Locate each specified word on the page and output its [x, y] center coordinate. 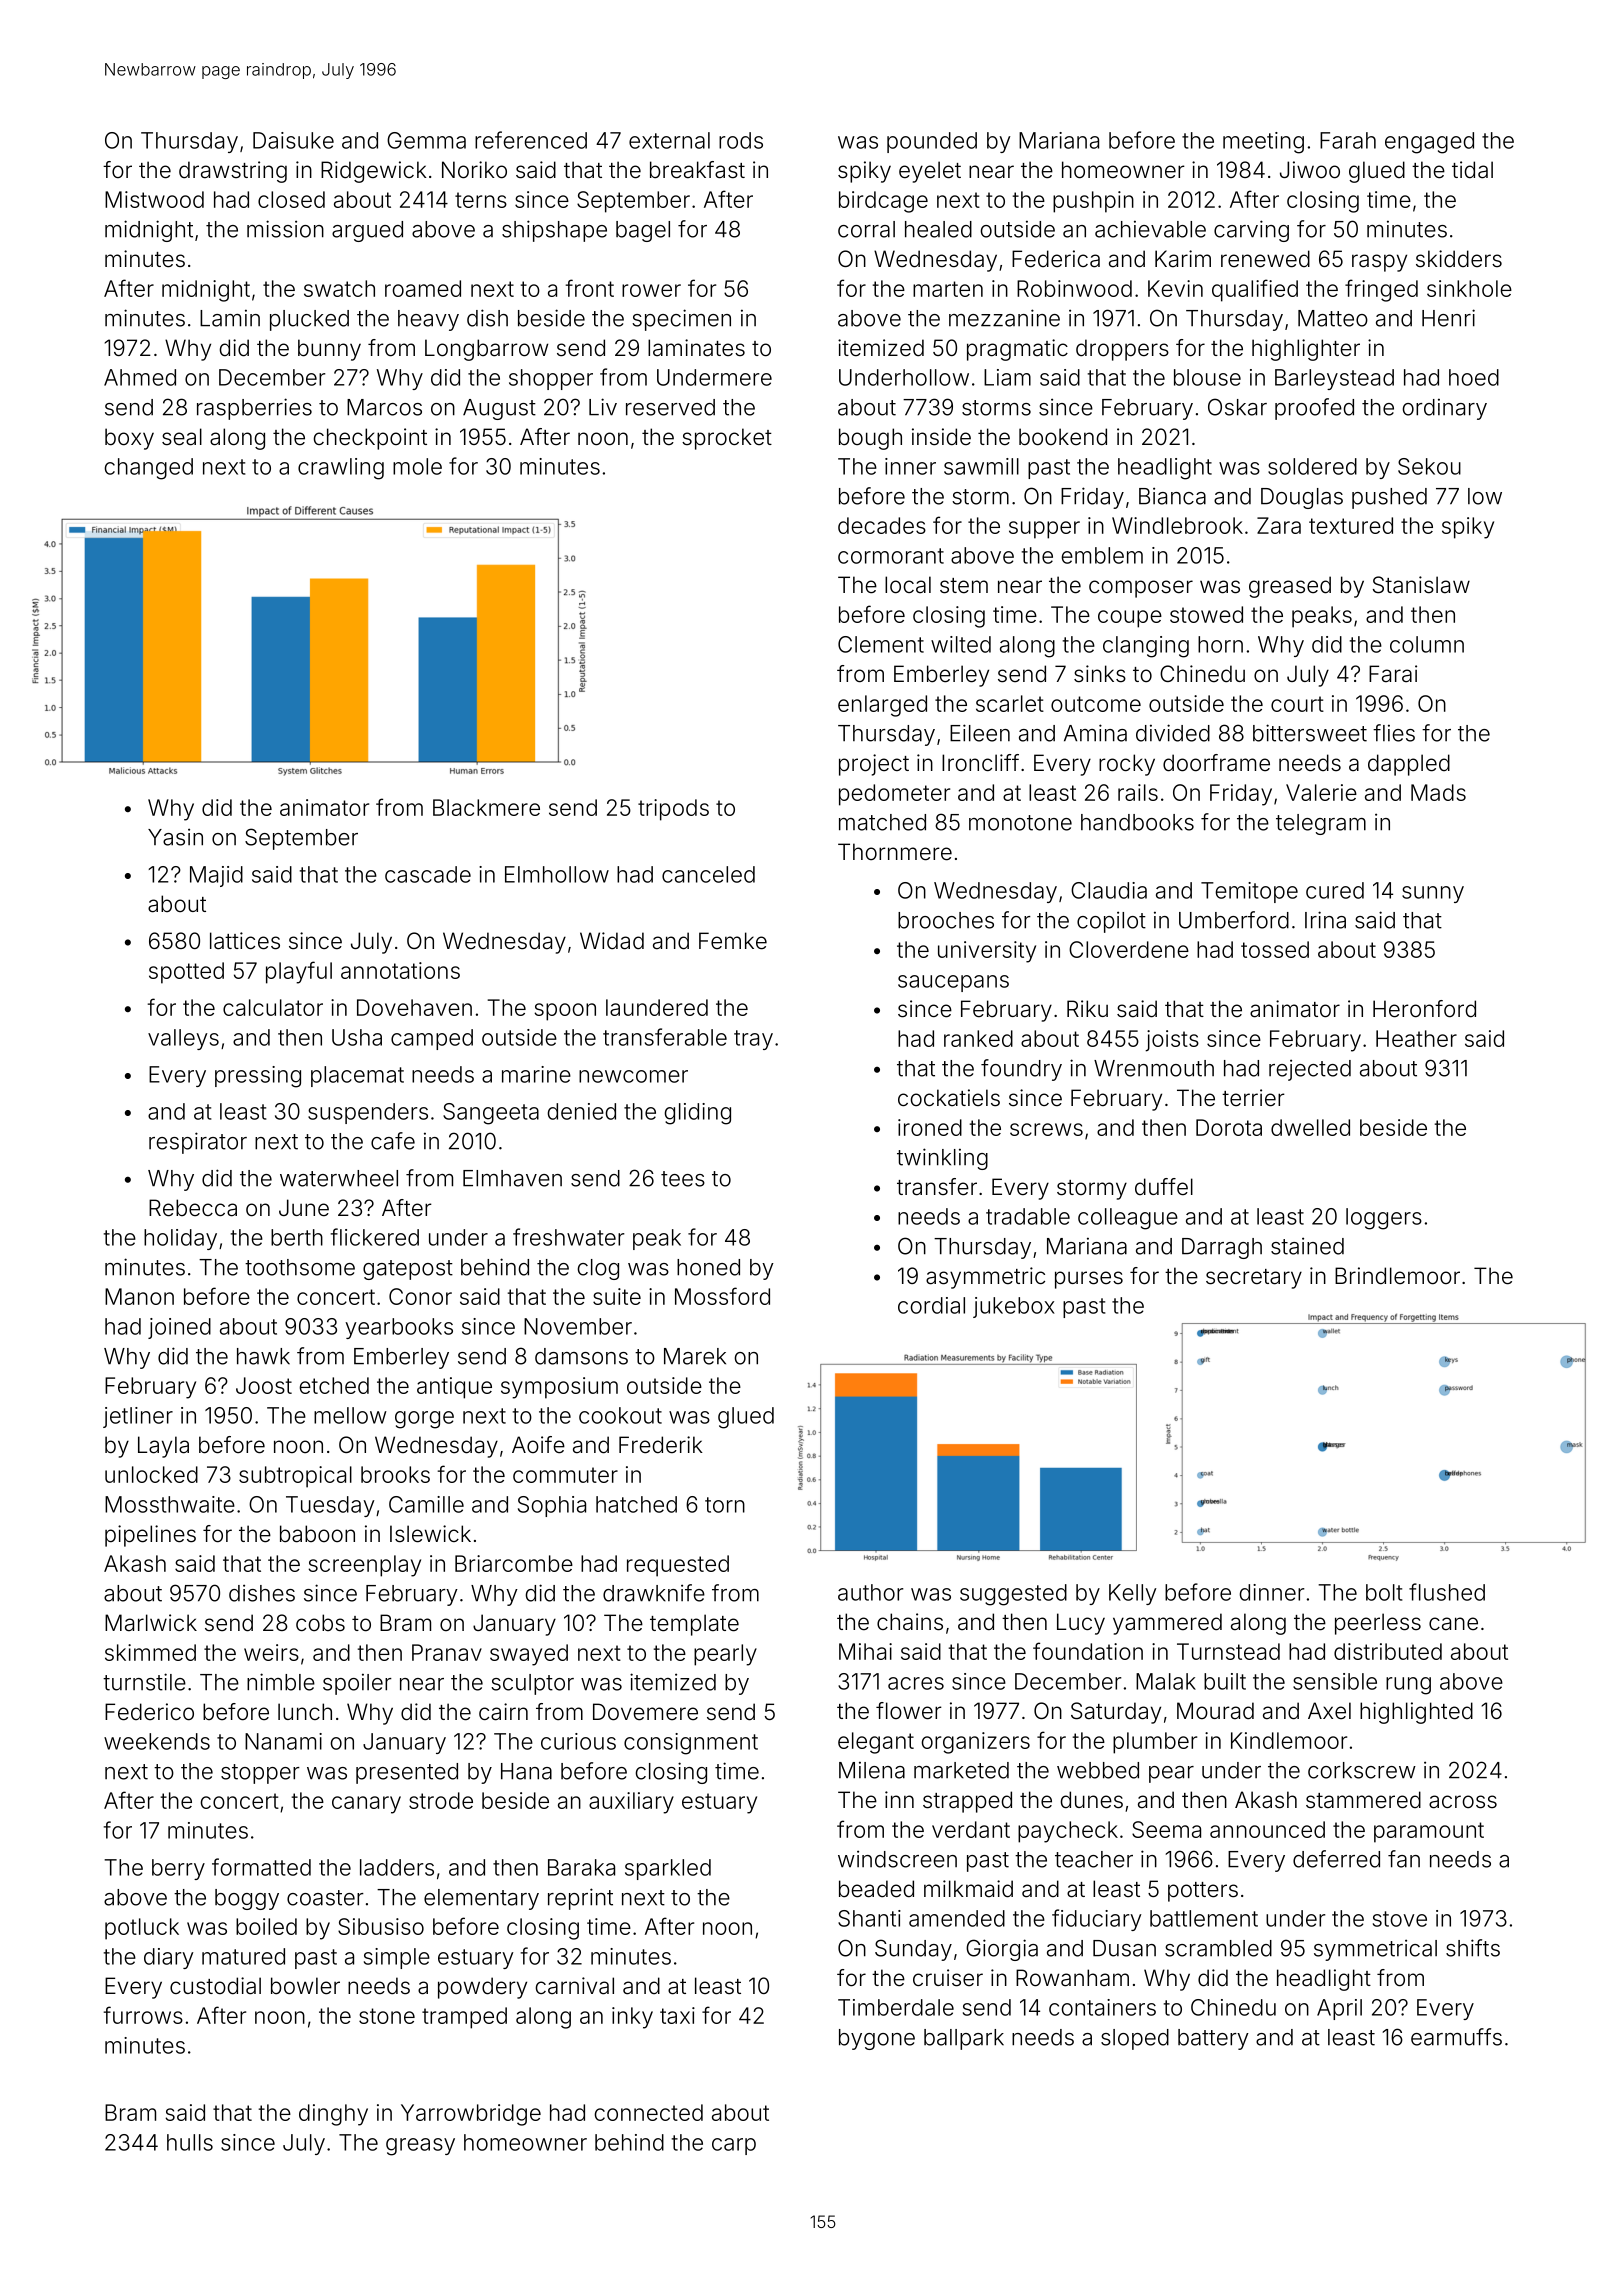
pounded [932, 142]
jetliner [138, 1417]
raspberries [254, 409]
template [694, 1625]
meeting [1263, 143]
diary [168, 1958]
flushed [1447, 1592]
